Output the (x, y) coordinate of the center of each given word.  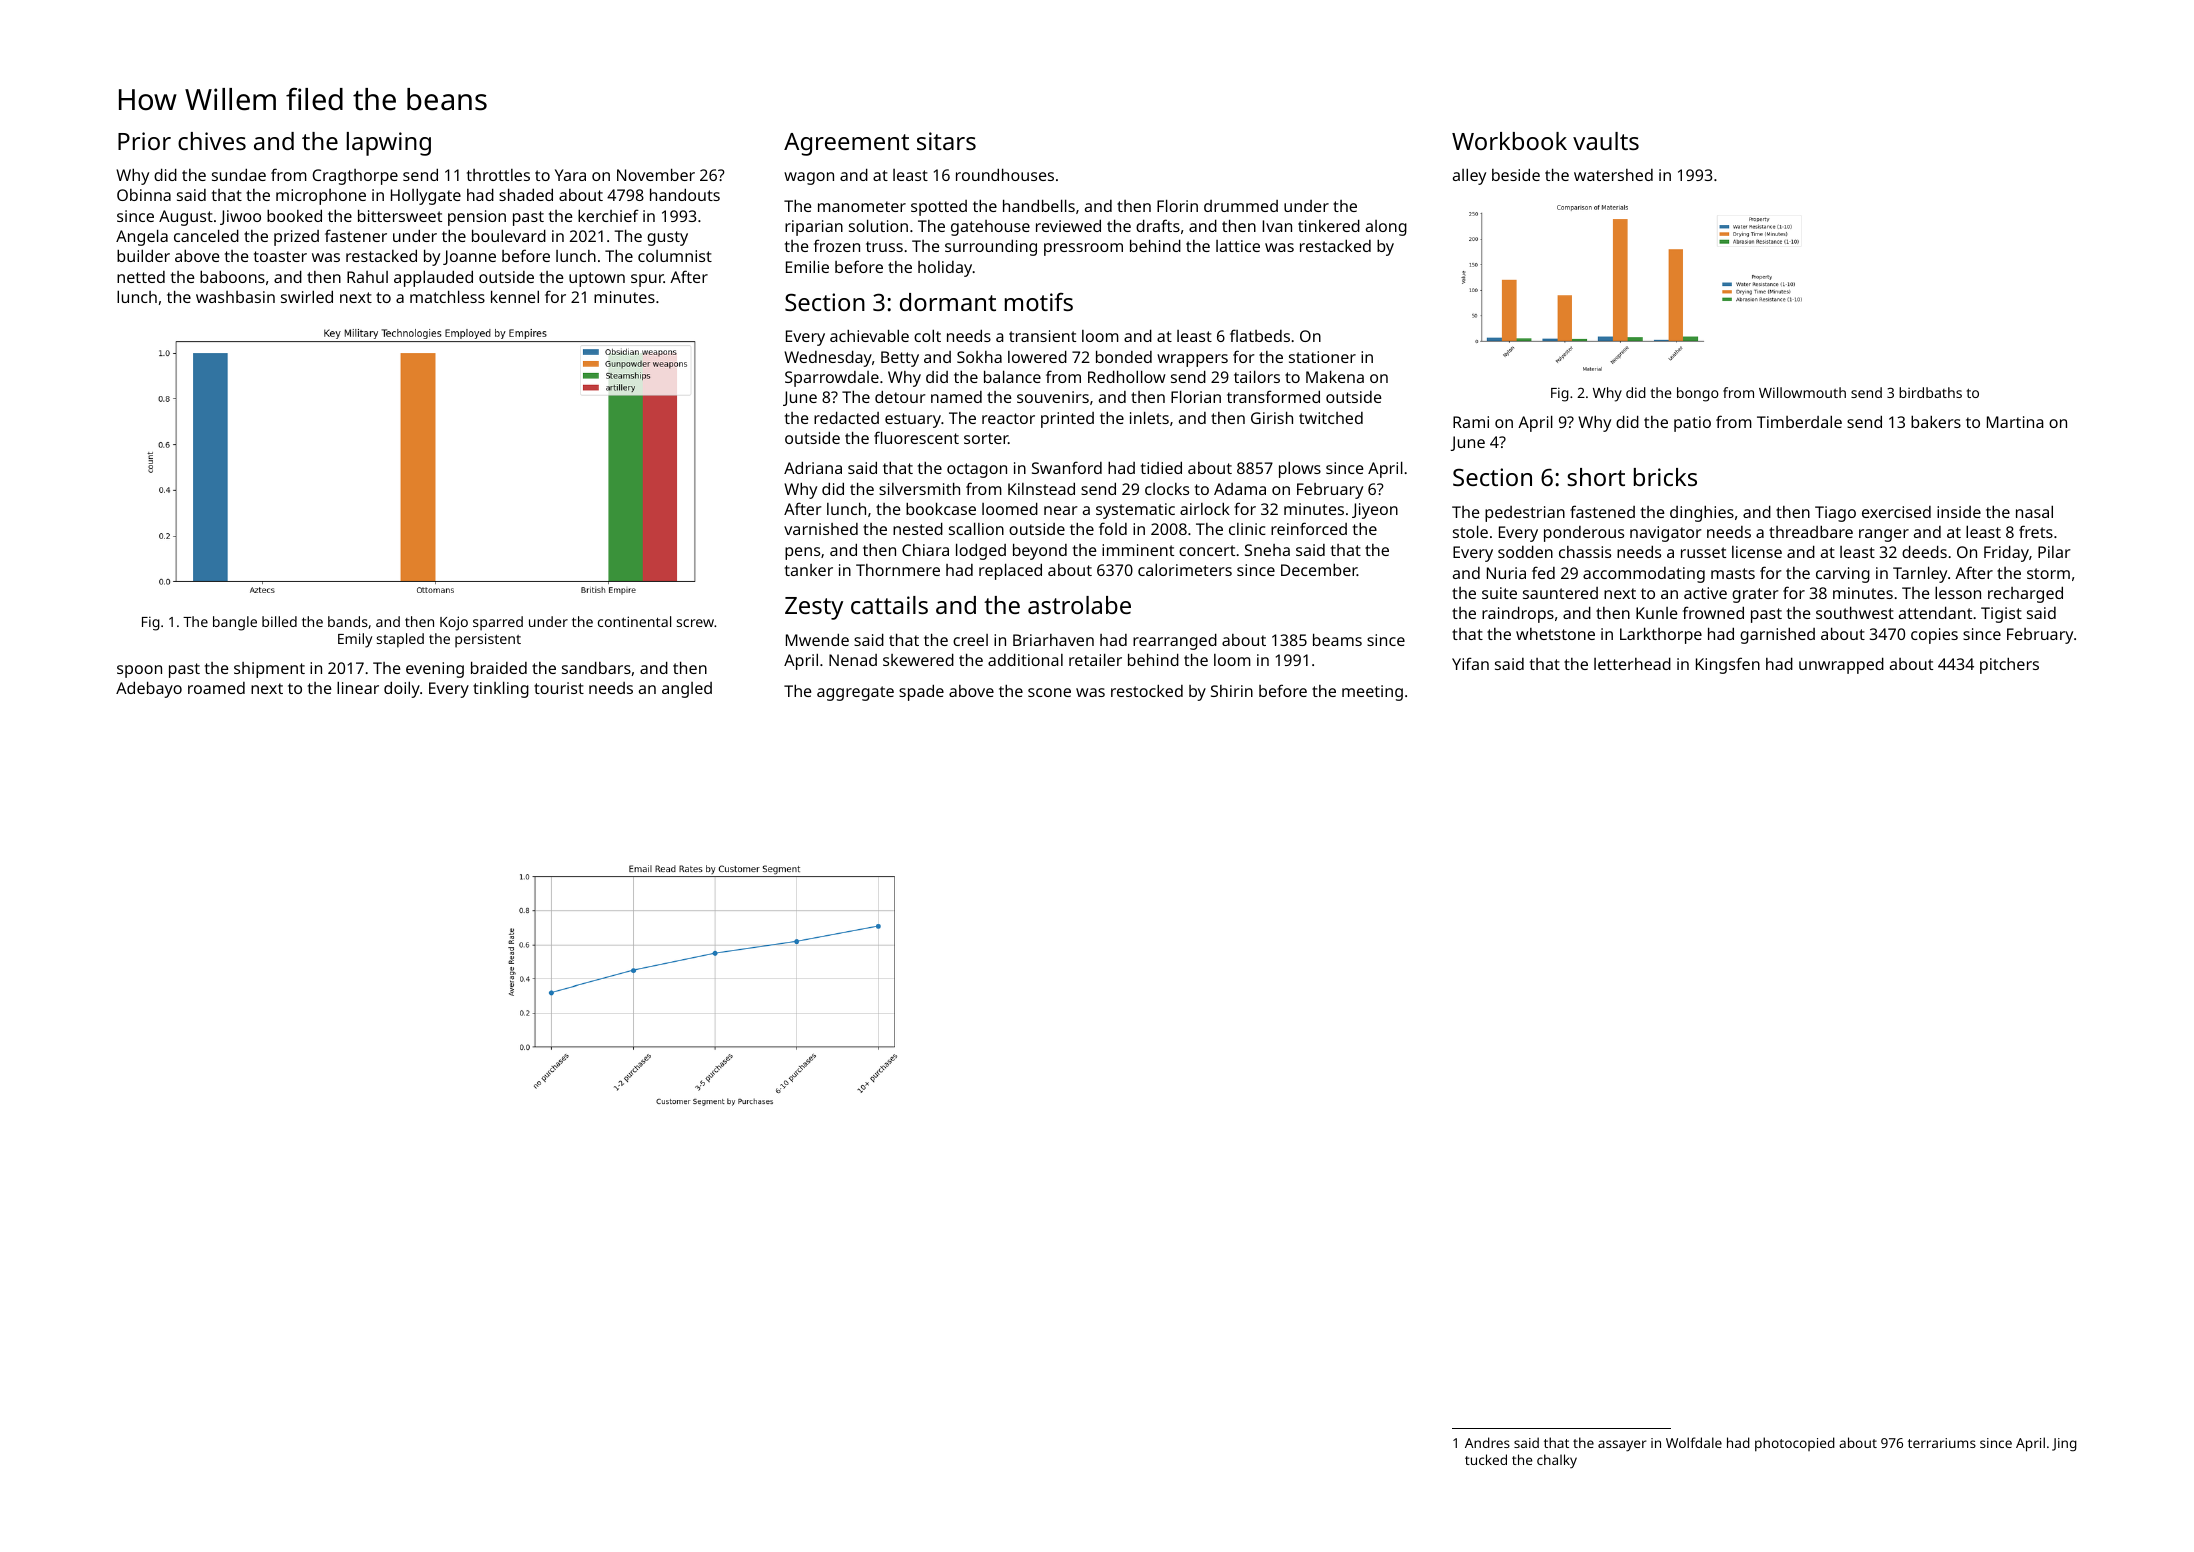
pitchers (2009, 665)
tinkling (501, 689)
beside (1516, 174)
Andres (1487, 1442)
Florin (1177, 205)
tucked (1486, 1459)
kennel (515, 296)
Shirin (1232, 691)
